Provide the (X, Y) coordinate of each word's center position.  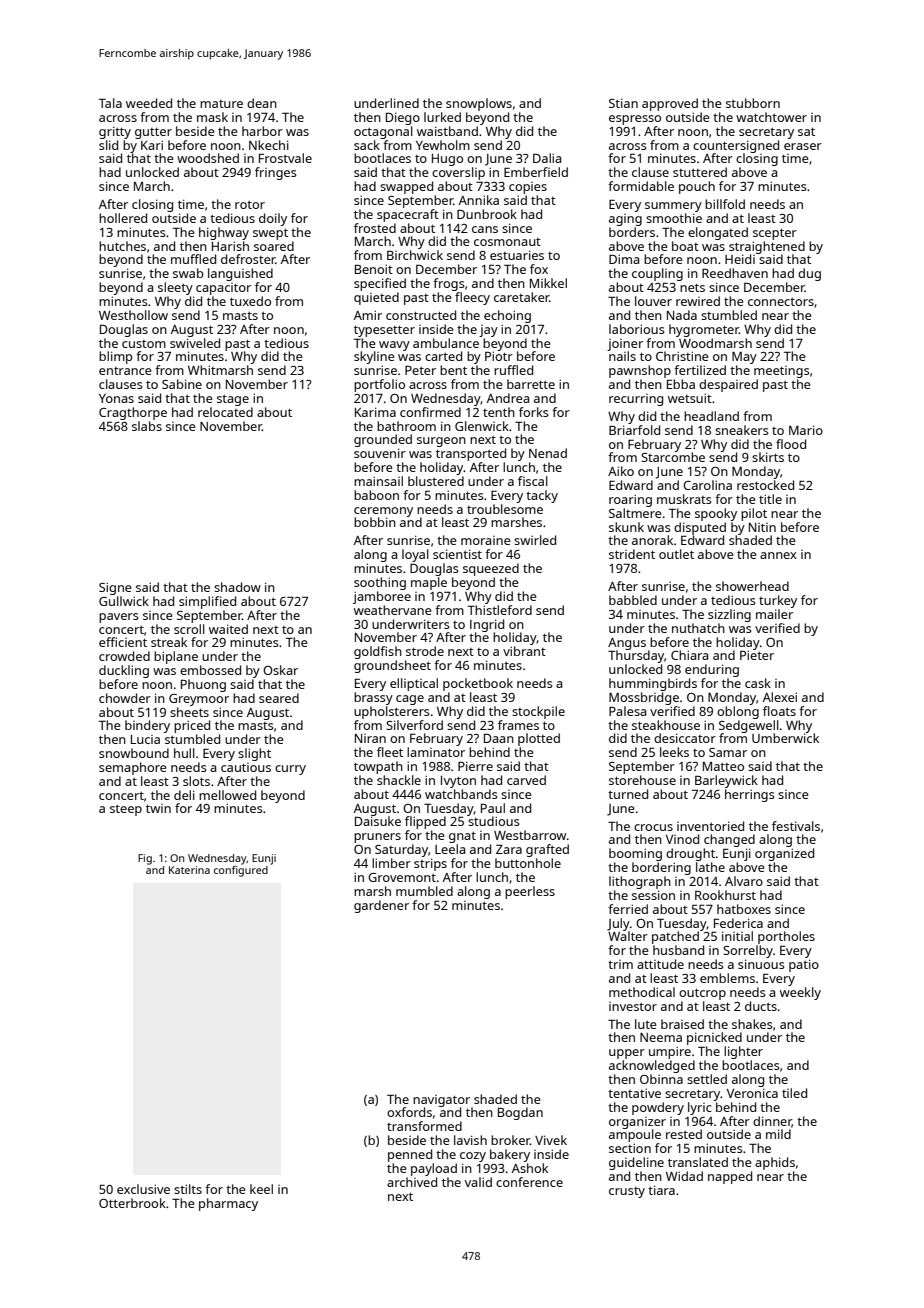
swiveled (195, 343)
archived (412, 1182)
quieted (376, 298)
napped (730, 1177)
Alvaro (744, 881)
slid (108, 145)
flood (791, 444)
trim (620, 964)
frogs (449, 284)
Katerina (189, 870)
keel (261, 1189)
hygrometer (704, 330)
